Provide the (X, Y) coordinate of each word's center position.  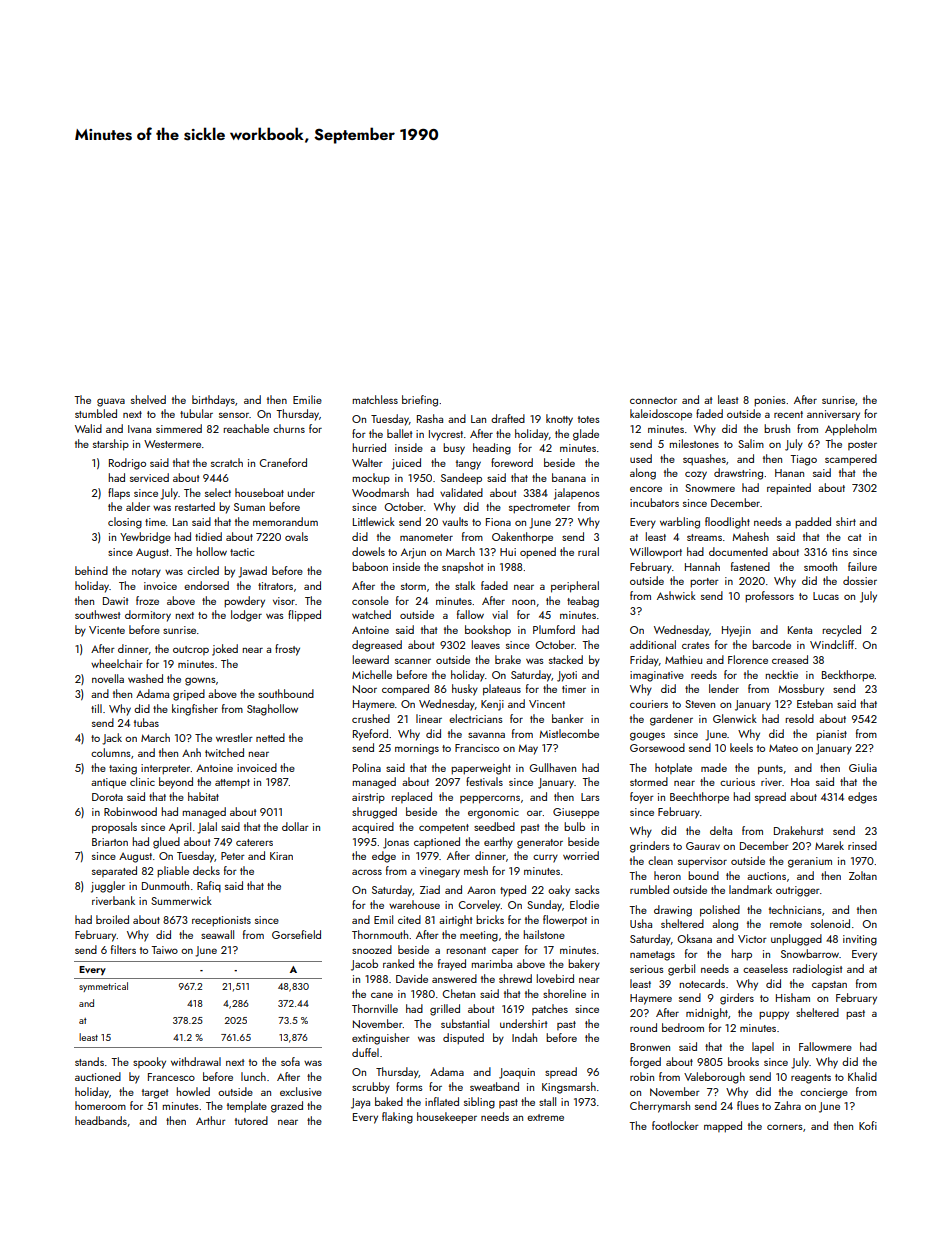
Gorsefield (296, 934)
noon (523, 602)
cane (382, 995)
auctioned (98, 1076)
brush (777, 428)
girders (737, 999)
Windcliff (832, 644)
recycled (842, 631)
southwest (97, 614)
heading (492, 449)
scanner (413, 661)
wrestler (234, 737)
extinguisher (381, 1039)
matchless (375, 399)
